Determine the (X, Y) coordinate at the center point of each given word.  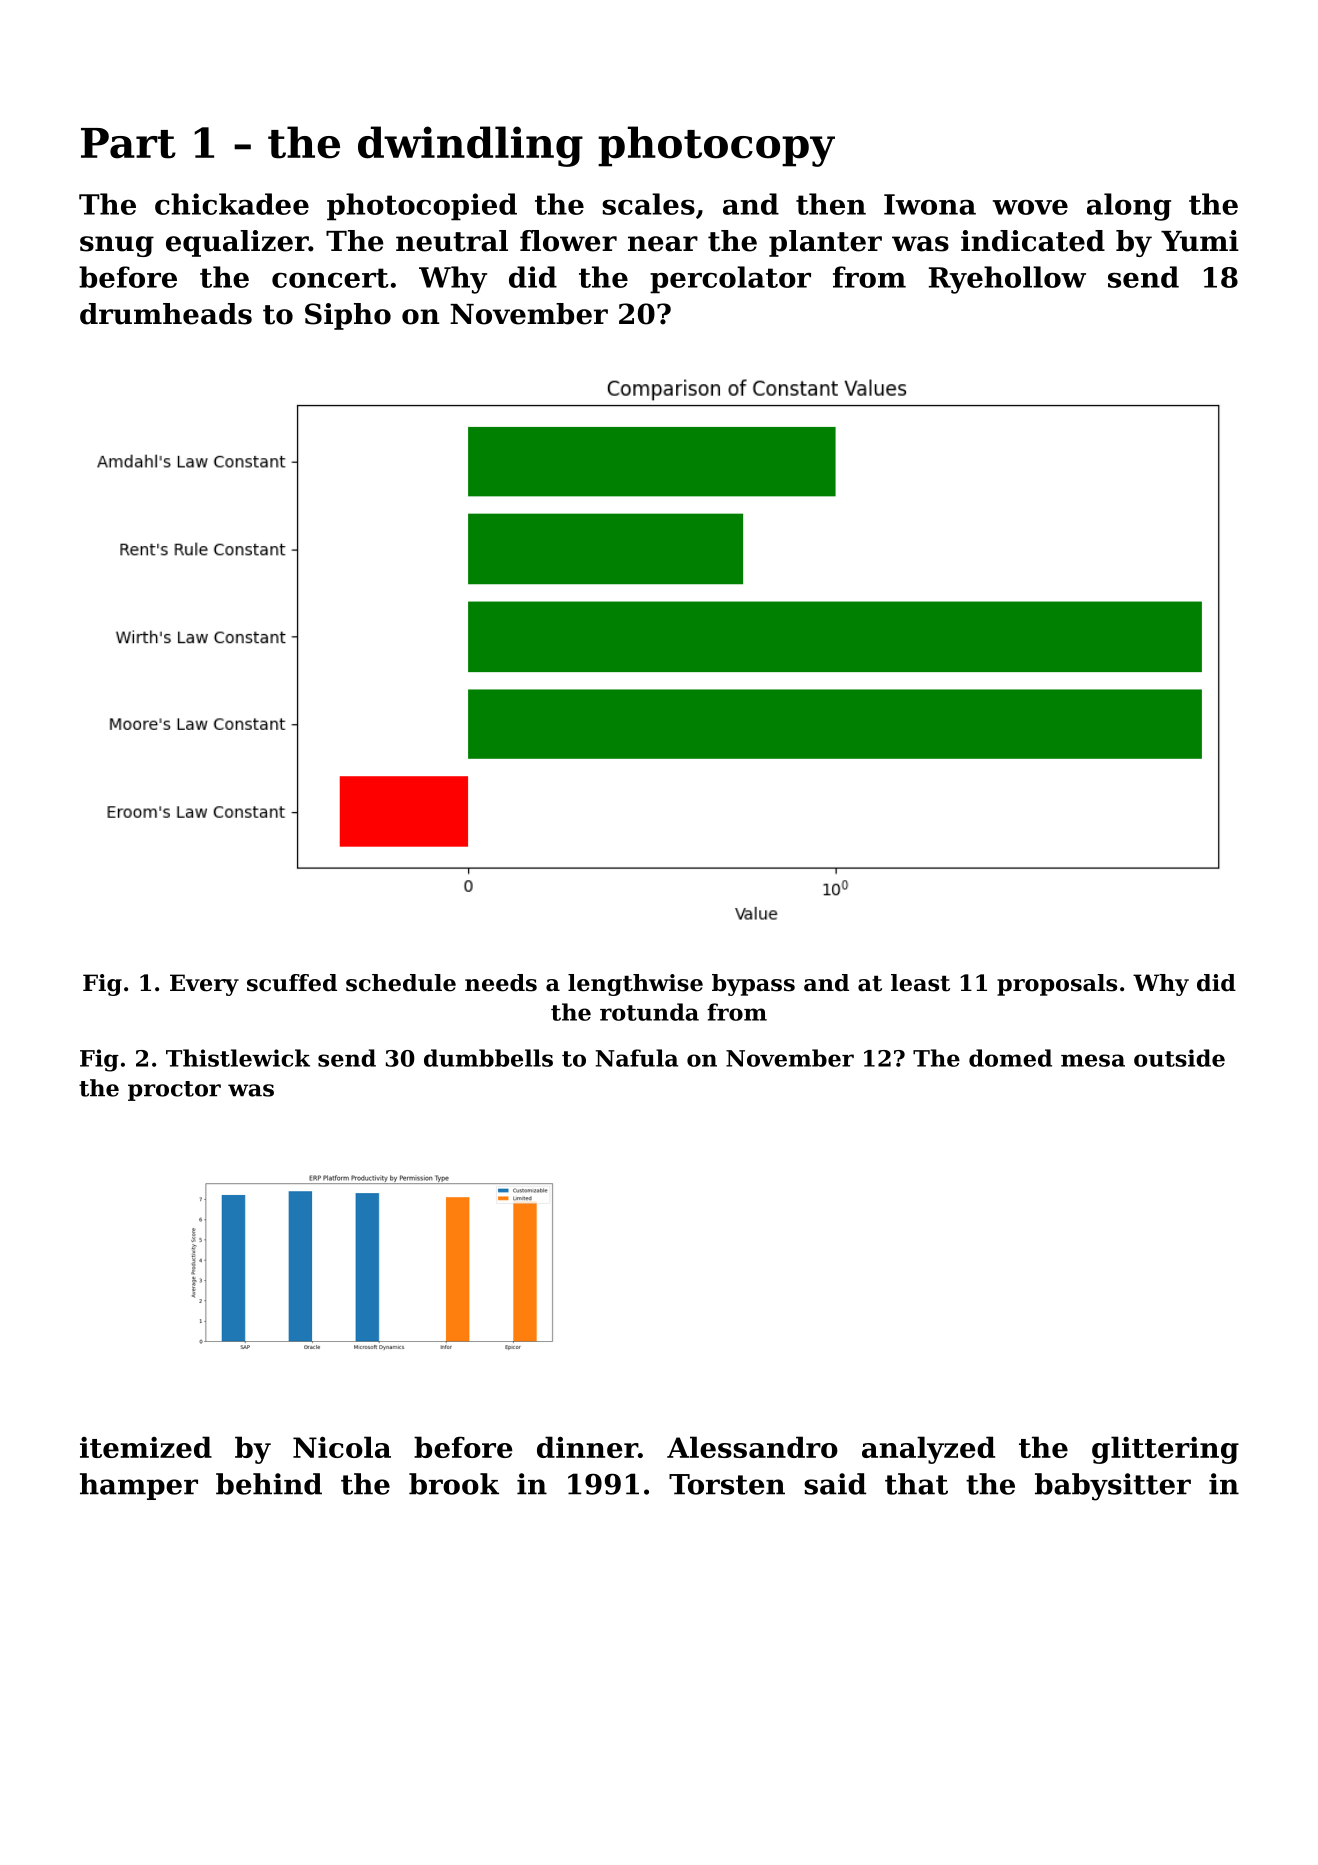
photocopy (716, 146)
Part (128, 143)
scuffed (292, 983)
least (920, 983)
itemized (146, 1447)
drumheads (166, 314)
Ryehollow (1007, 280)
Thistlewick (238, 1058)
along (1129, 207)
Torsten (727, 1484)
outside (1179, 1058)
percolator (730, 280)
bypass (753, 985)
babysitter (1113, 1487)
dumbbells (488, 1058)
